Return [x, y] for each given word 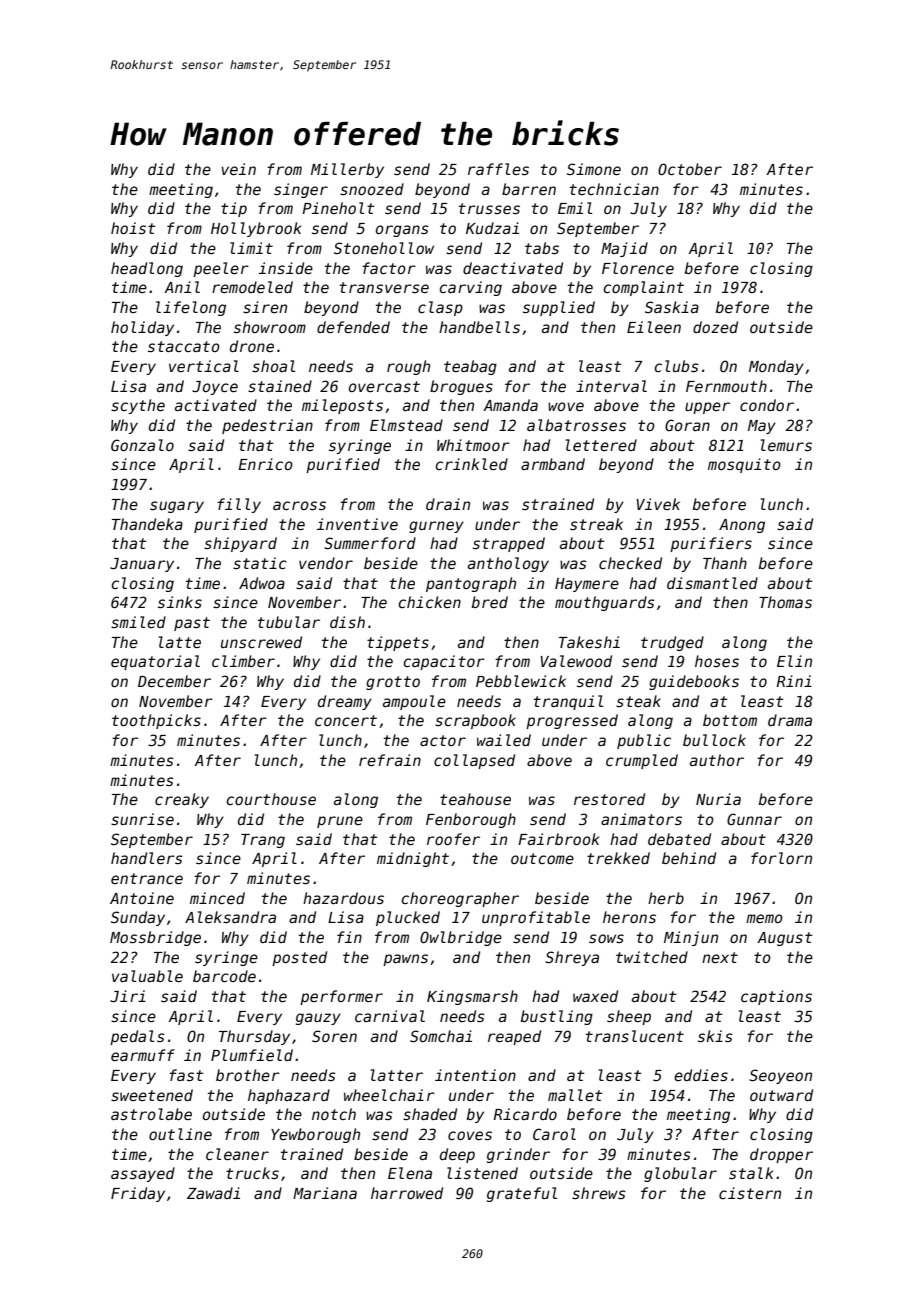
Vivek [658, 504]
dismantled [712, 583]
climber [243, 661]
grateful [522, 1194]
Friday [138, 1194]
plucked [408, 918]
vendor [326, 563]
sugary [177, 507]
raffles [498, 169]
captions [776, 997]
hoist [133, 228]
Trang [263, 841]
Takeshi [589, 642]
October [690, 169]
